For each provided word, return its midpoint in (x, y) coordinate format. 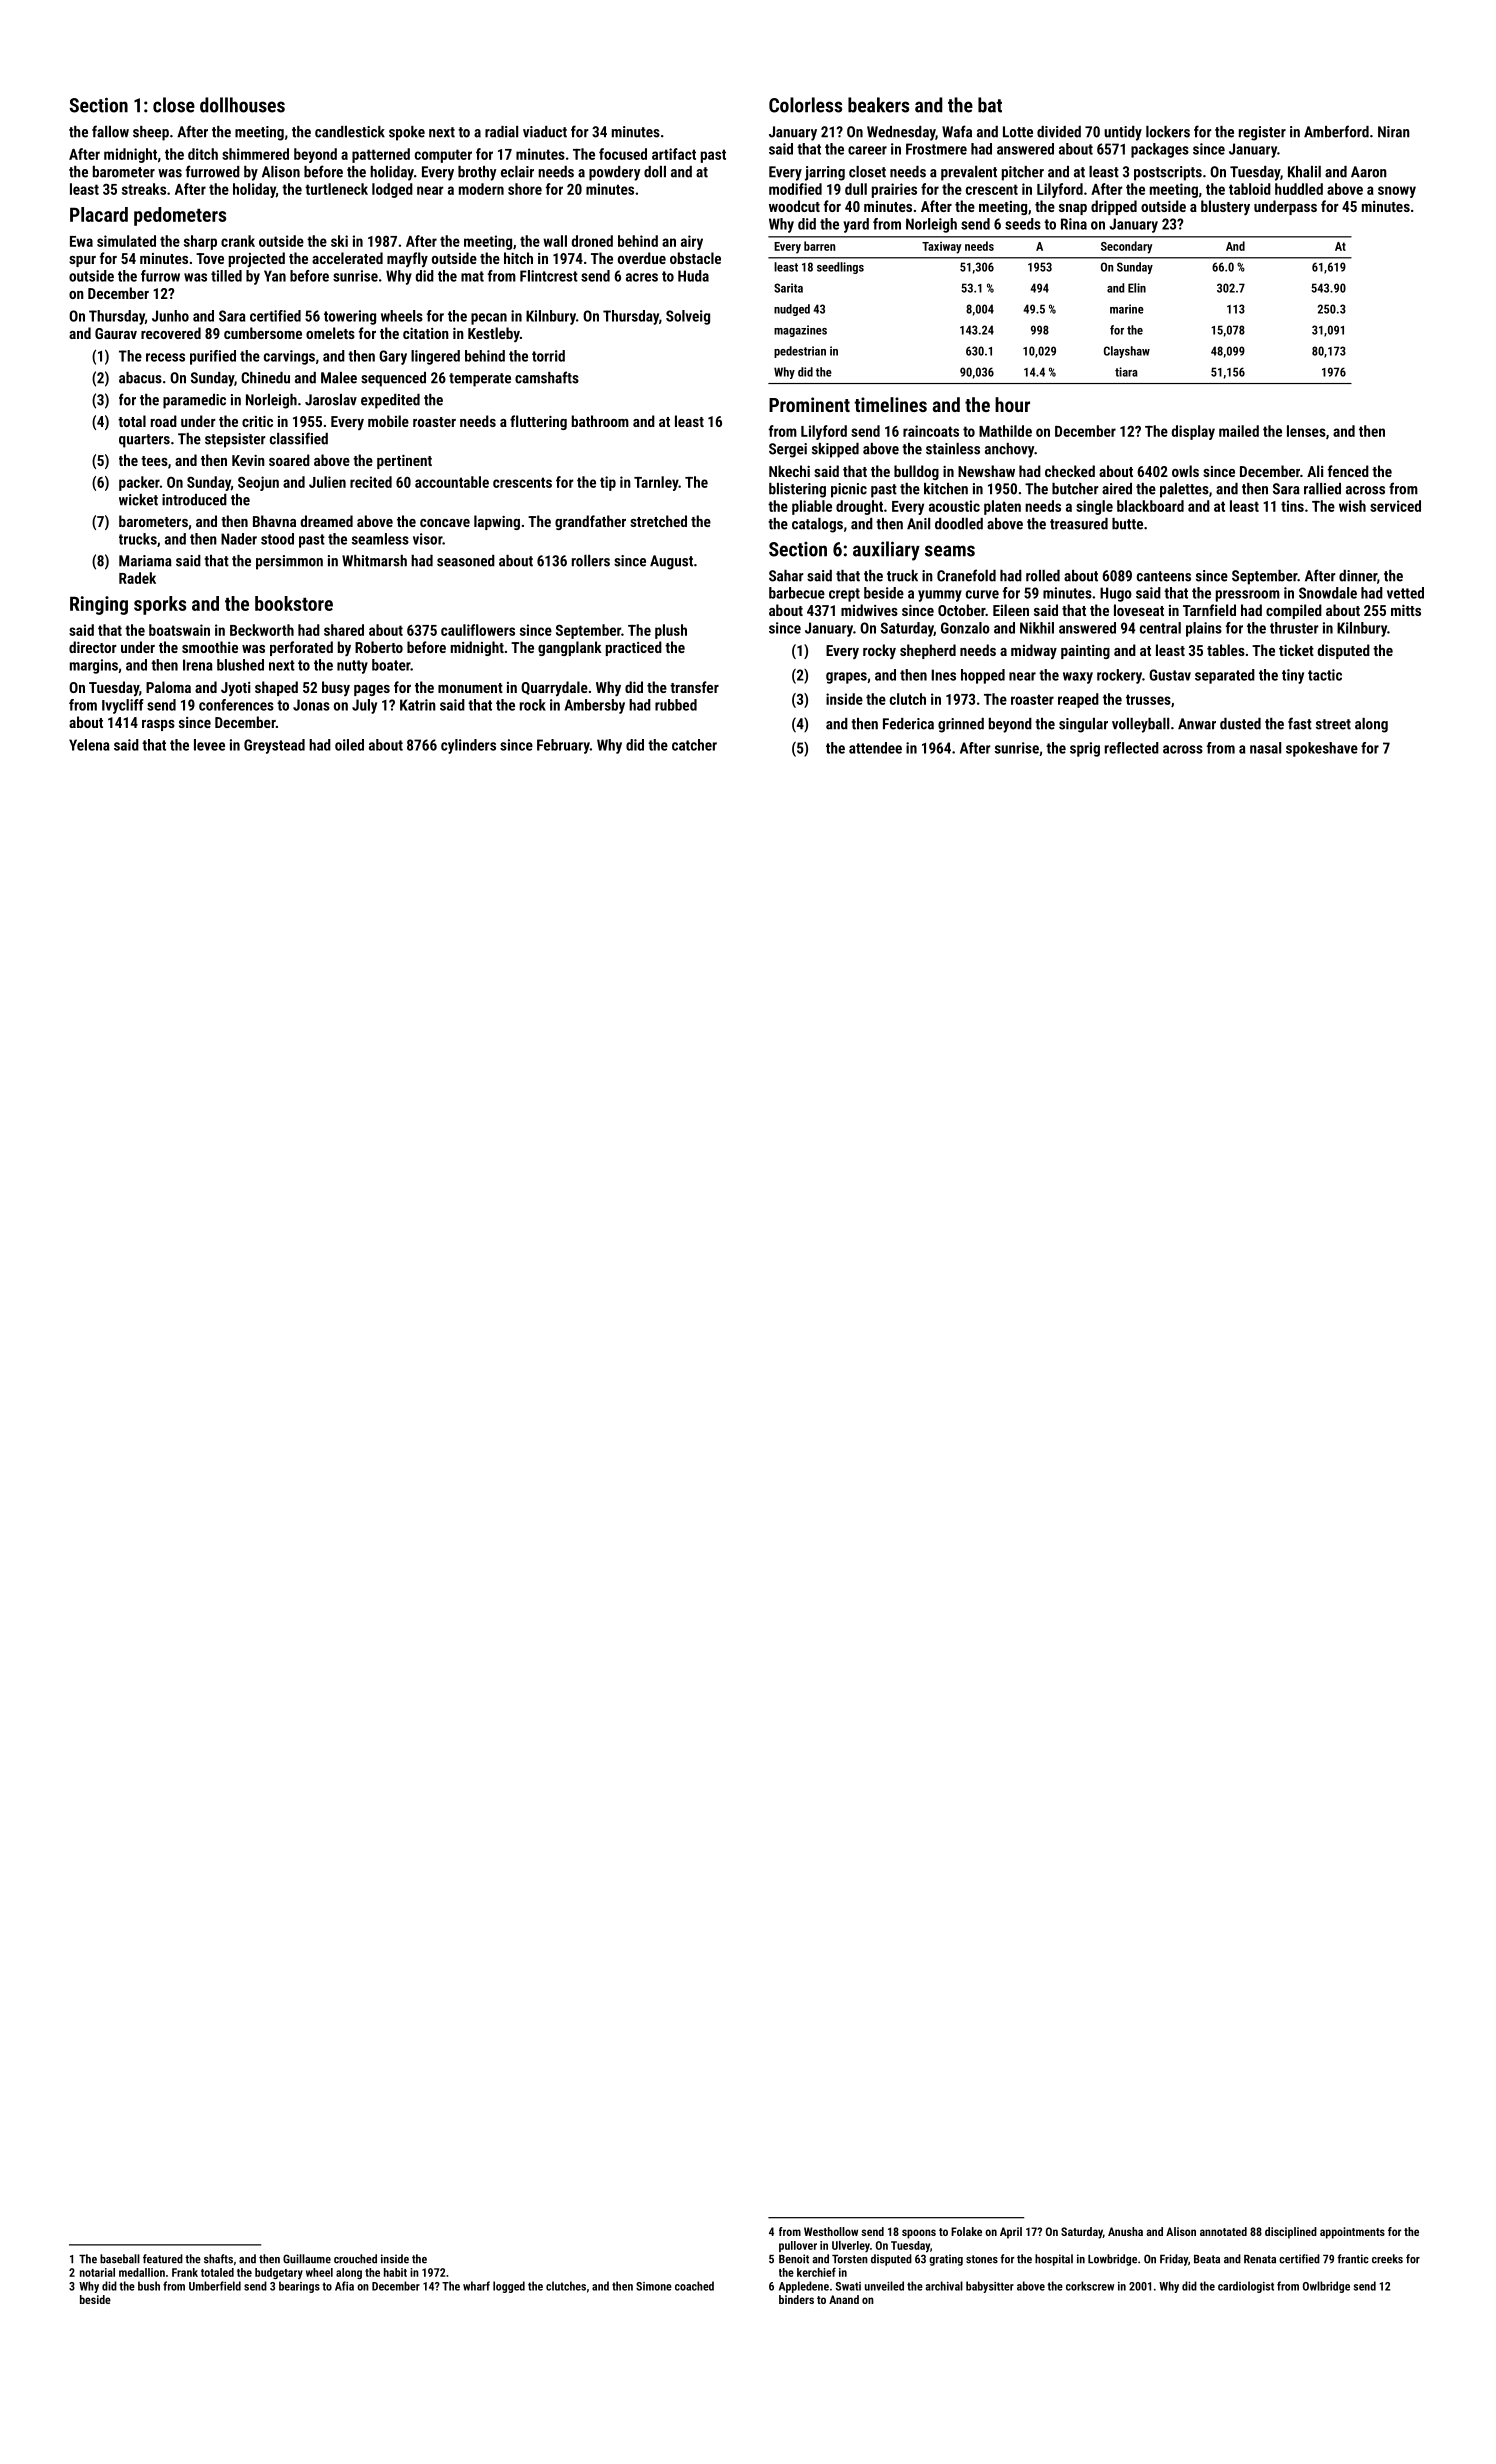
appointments (1352, 2233)
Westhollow (831, 2231)
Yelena (89, 745)
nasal (1265, 748)
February (563, 746)
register (1262, 133)
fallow (110, 131)
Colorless (805, 105)
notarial (97, 2272)
